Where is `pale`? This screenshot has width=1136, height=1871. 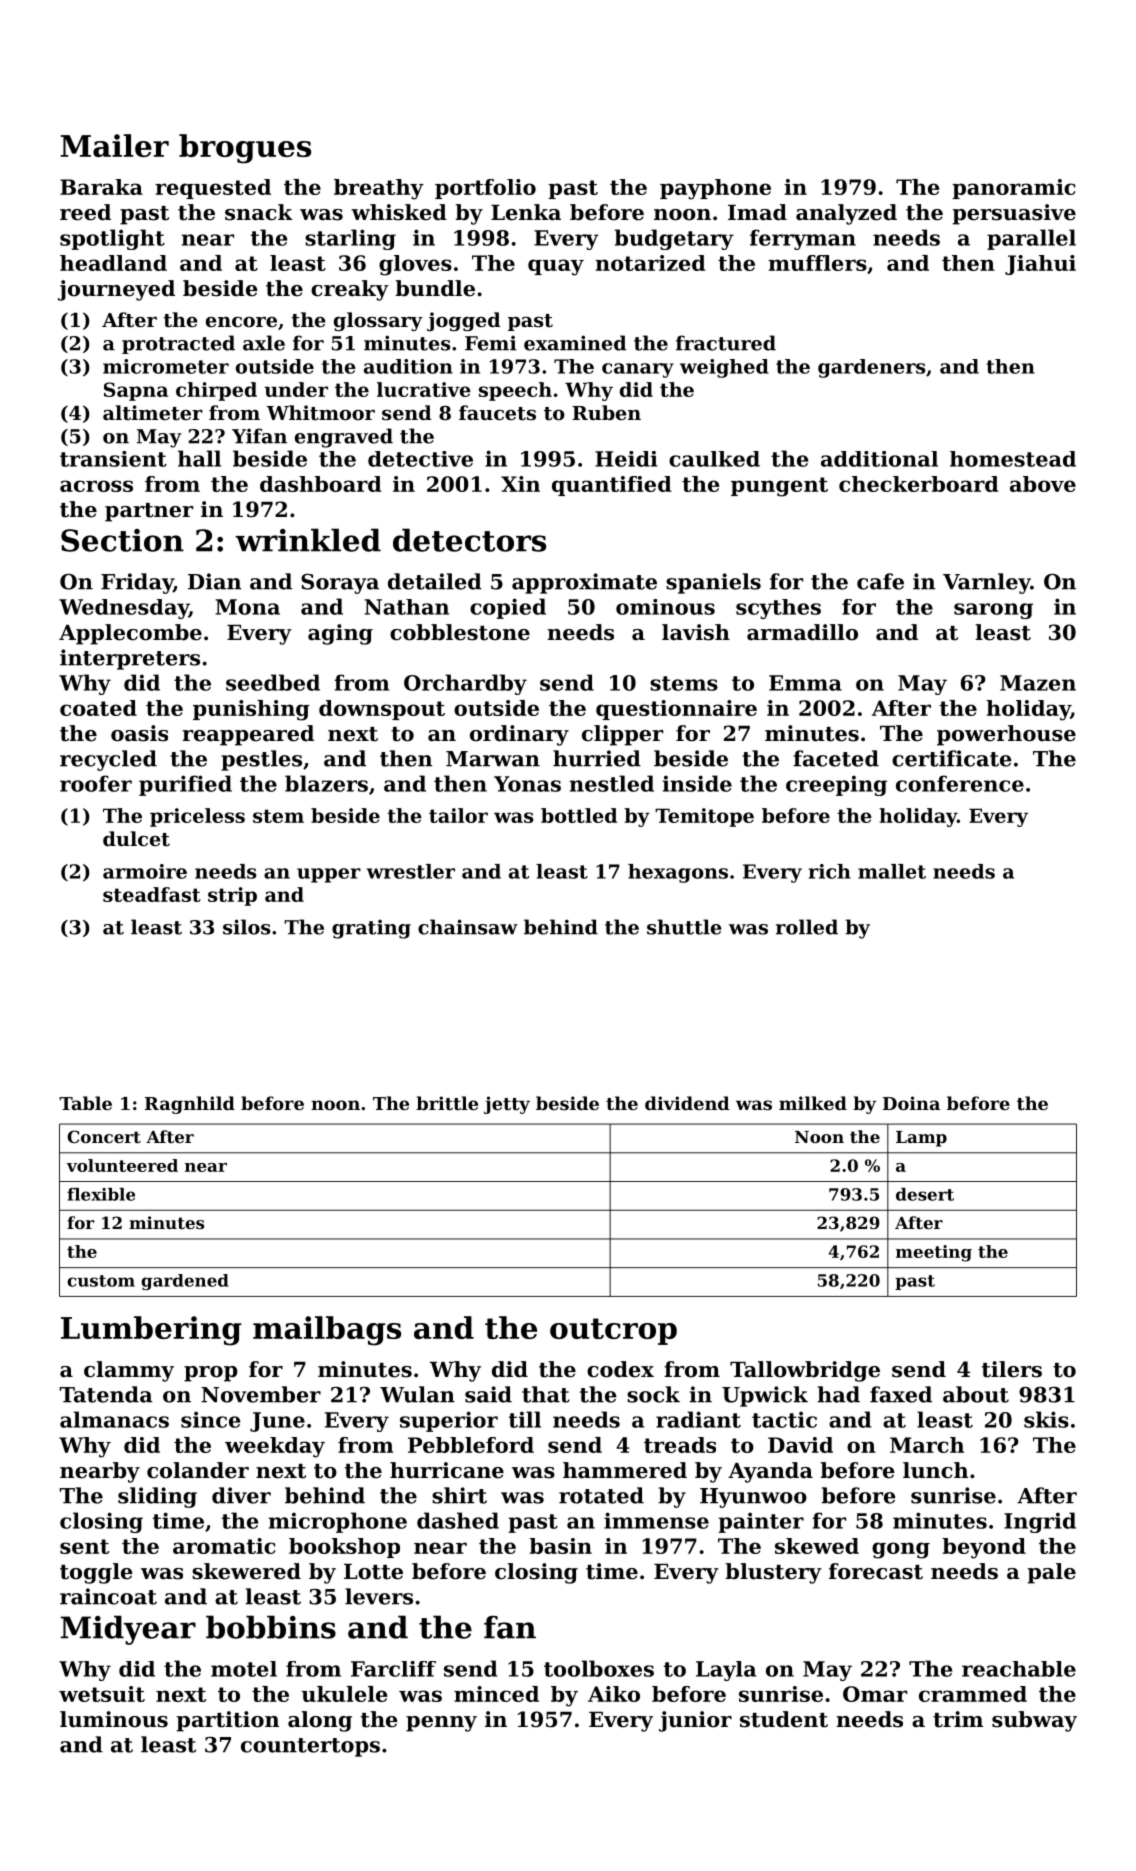 pale is located at coordinates (1052, 1573).
